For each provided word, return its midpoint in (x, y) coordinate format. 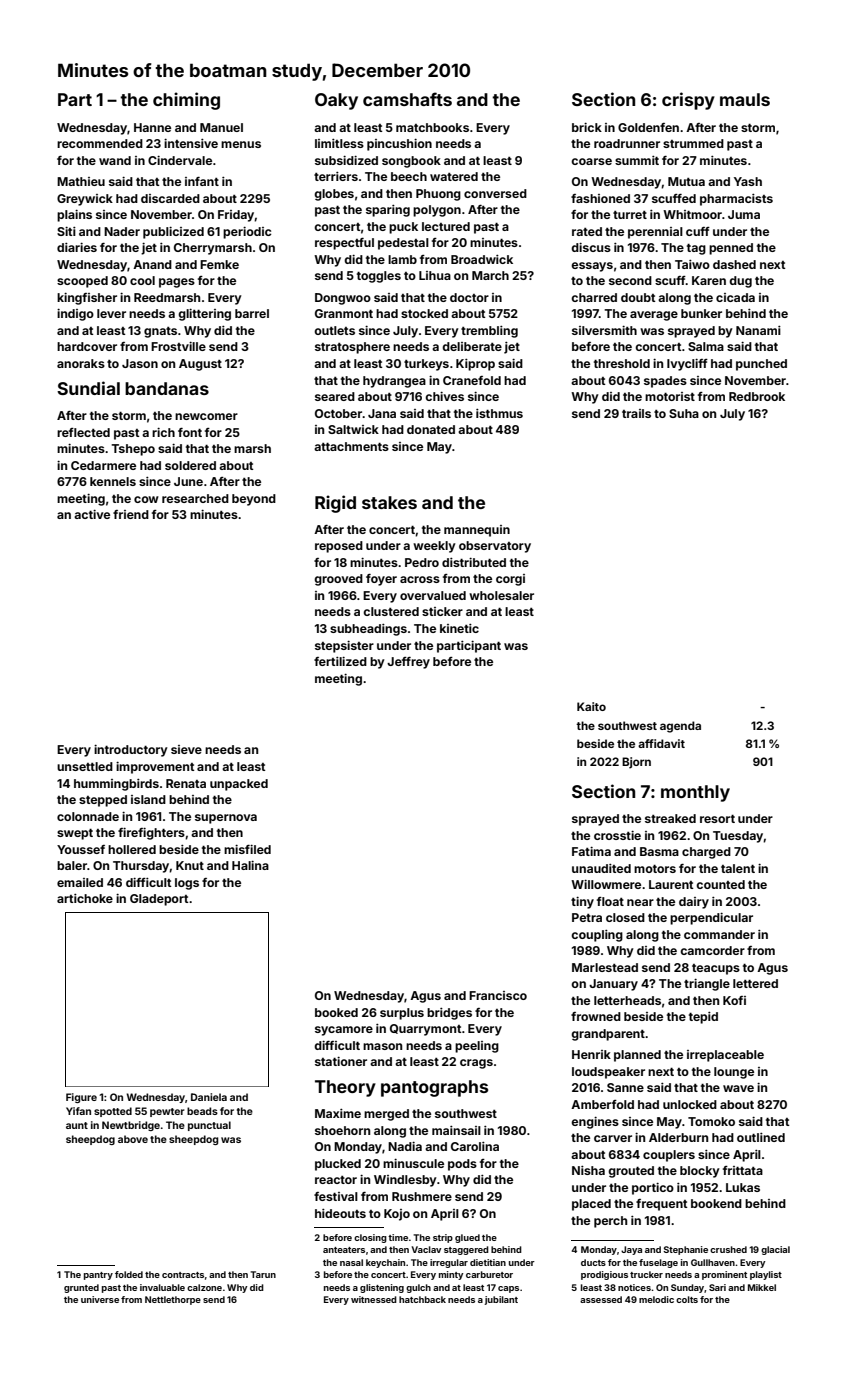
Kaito (591, 706)
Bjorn (636, 763)
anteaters (344, 1250)
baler (72, 865)
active (92, 514)
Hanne (152, 127)
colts (687, 1299)
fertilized (340, 661)
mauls (745, 99)
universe (100, 1299)
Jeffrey (408, 663)
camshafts (407, 99)
